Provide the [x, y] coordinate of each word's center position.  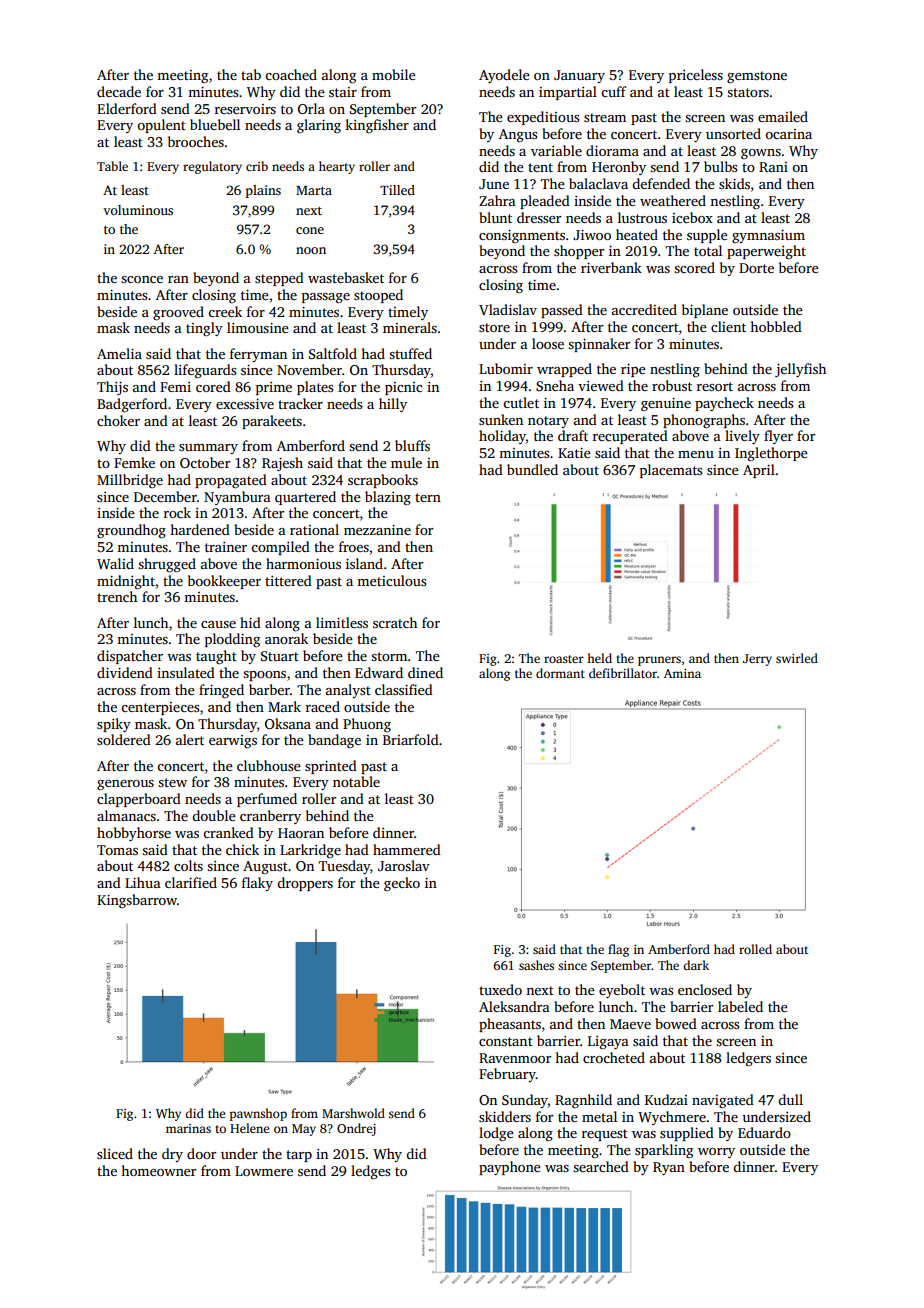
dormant [560, 673]
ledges [370, 1172]
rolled [755, 949]
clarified [191, 882]
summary [208, 449]
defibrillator [623, 673]
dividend [125, 672]
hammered [407, 849]
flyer [778, 437]
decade [119, 91]
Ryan [669, 1168]
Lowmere [264, 1171]
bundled [532, 469]
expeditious [543, 118]
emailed [783, 116]
